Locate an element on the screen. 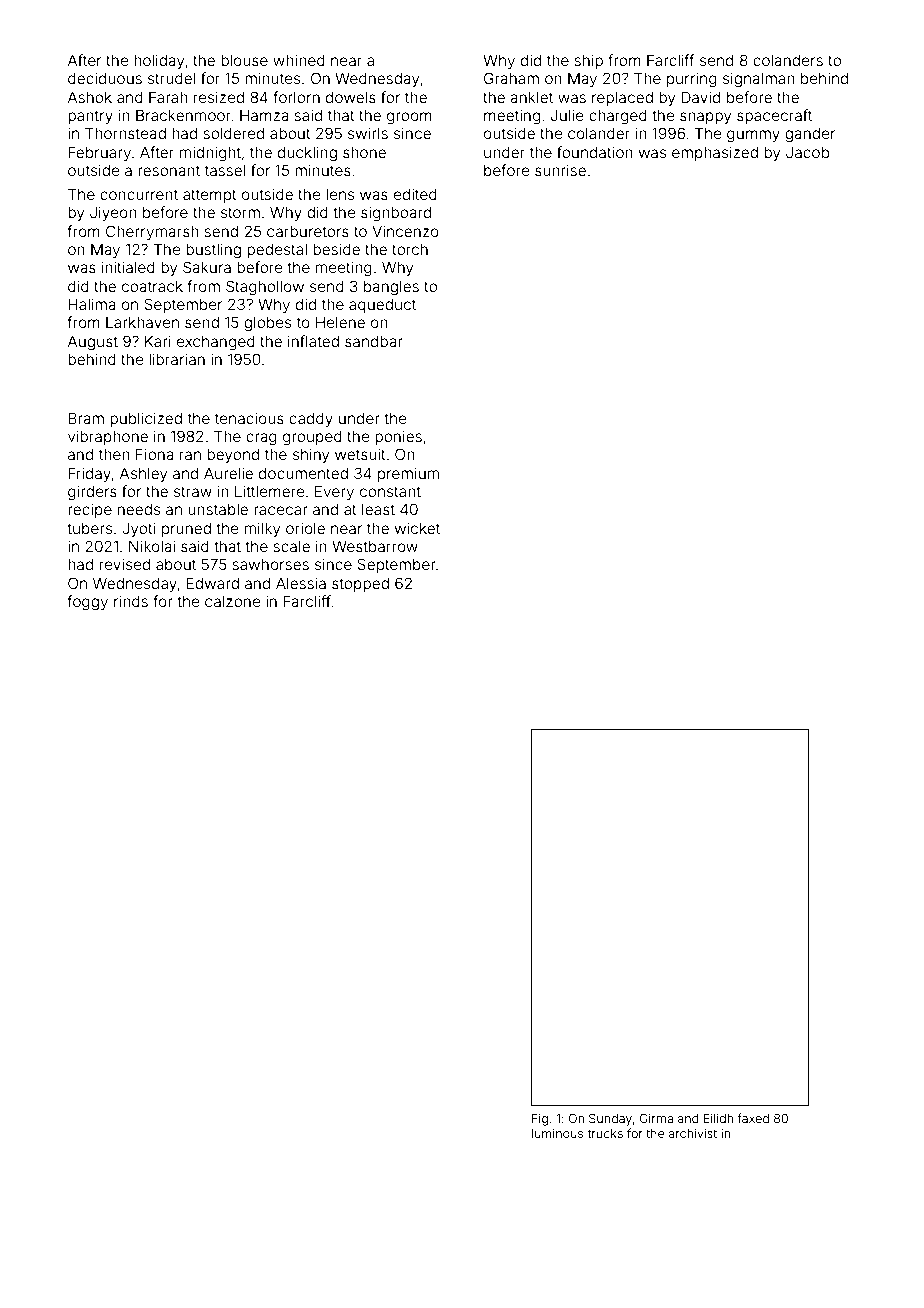 The height and width of the screenshot is (1308, 924). Nikolai is located at coordinates (152, 546).
